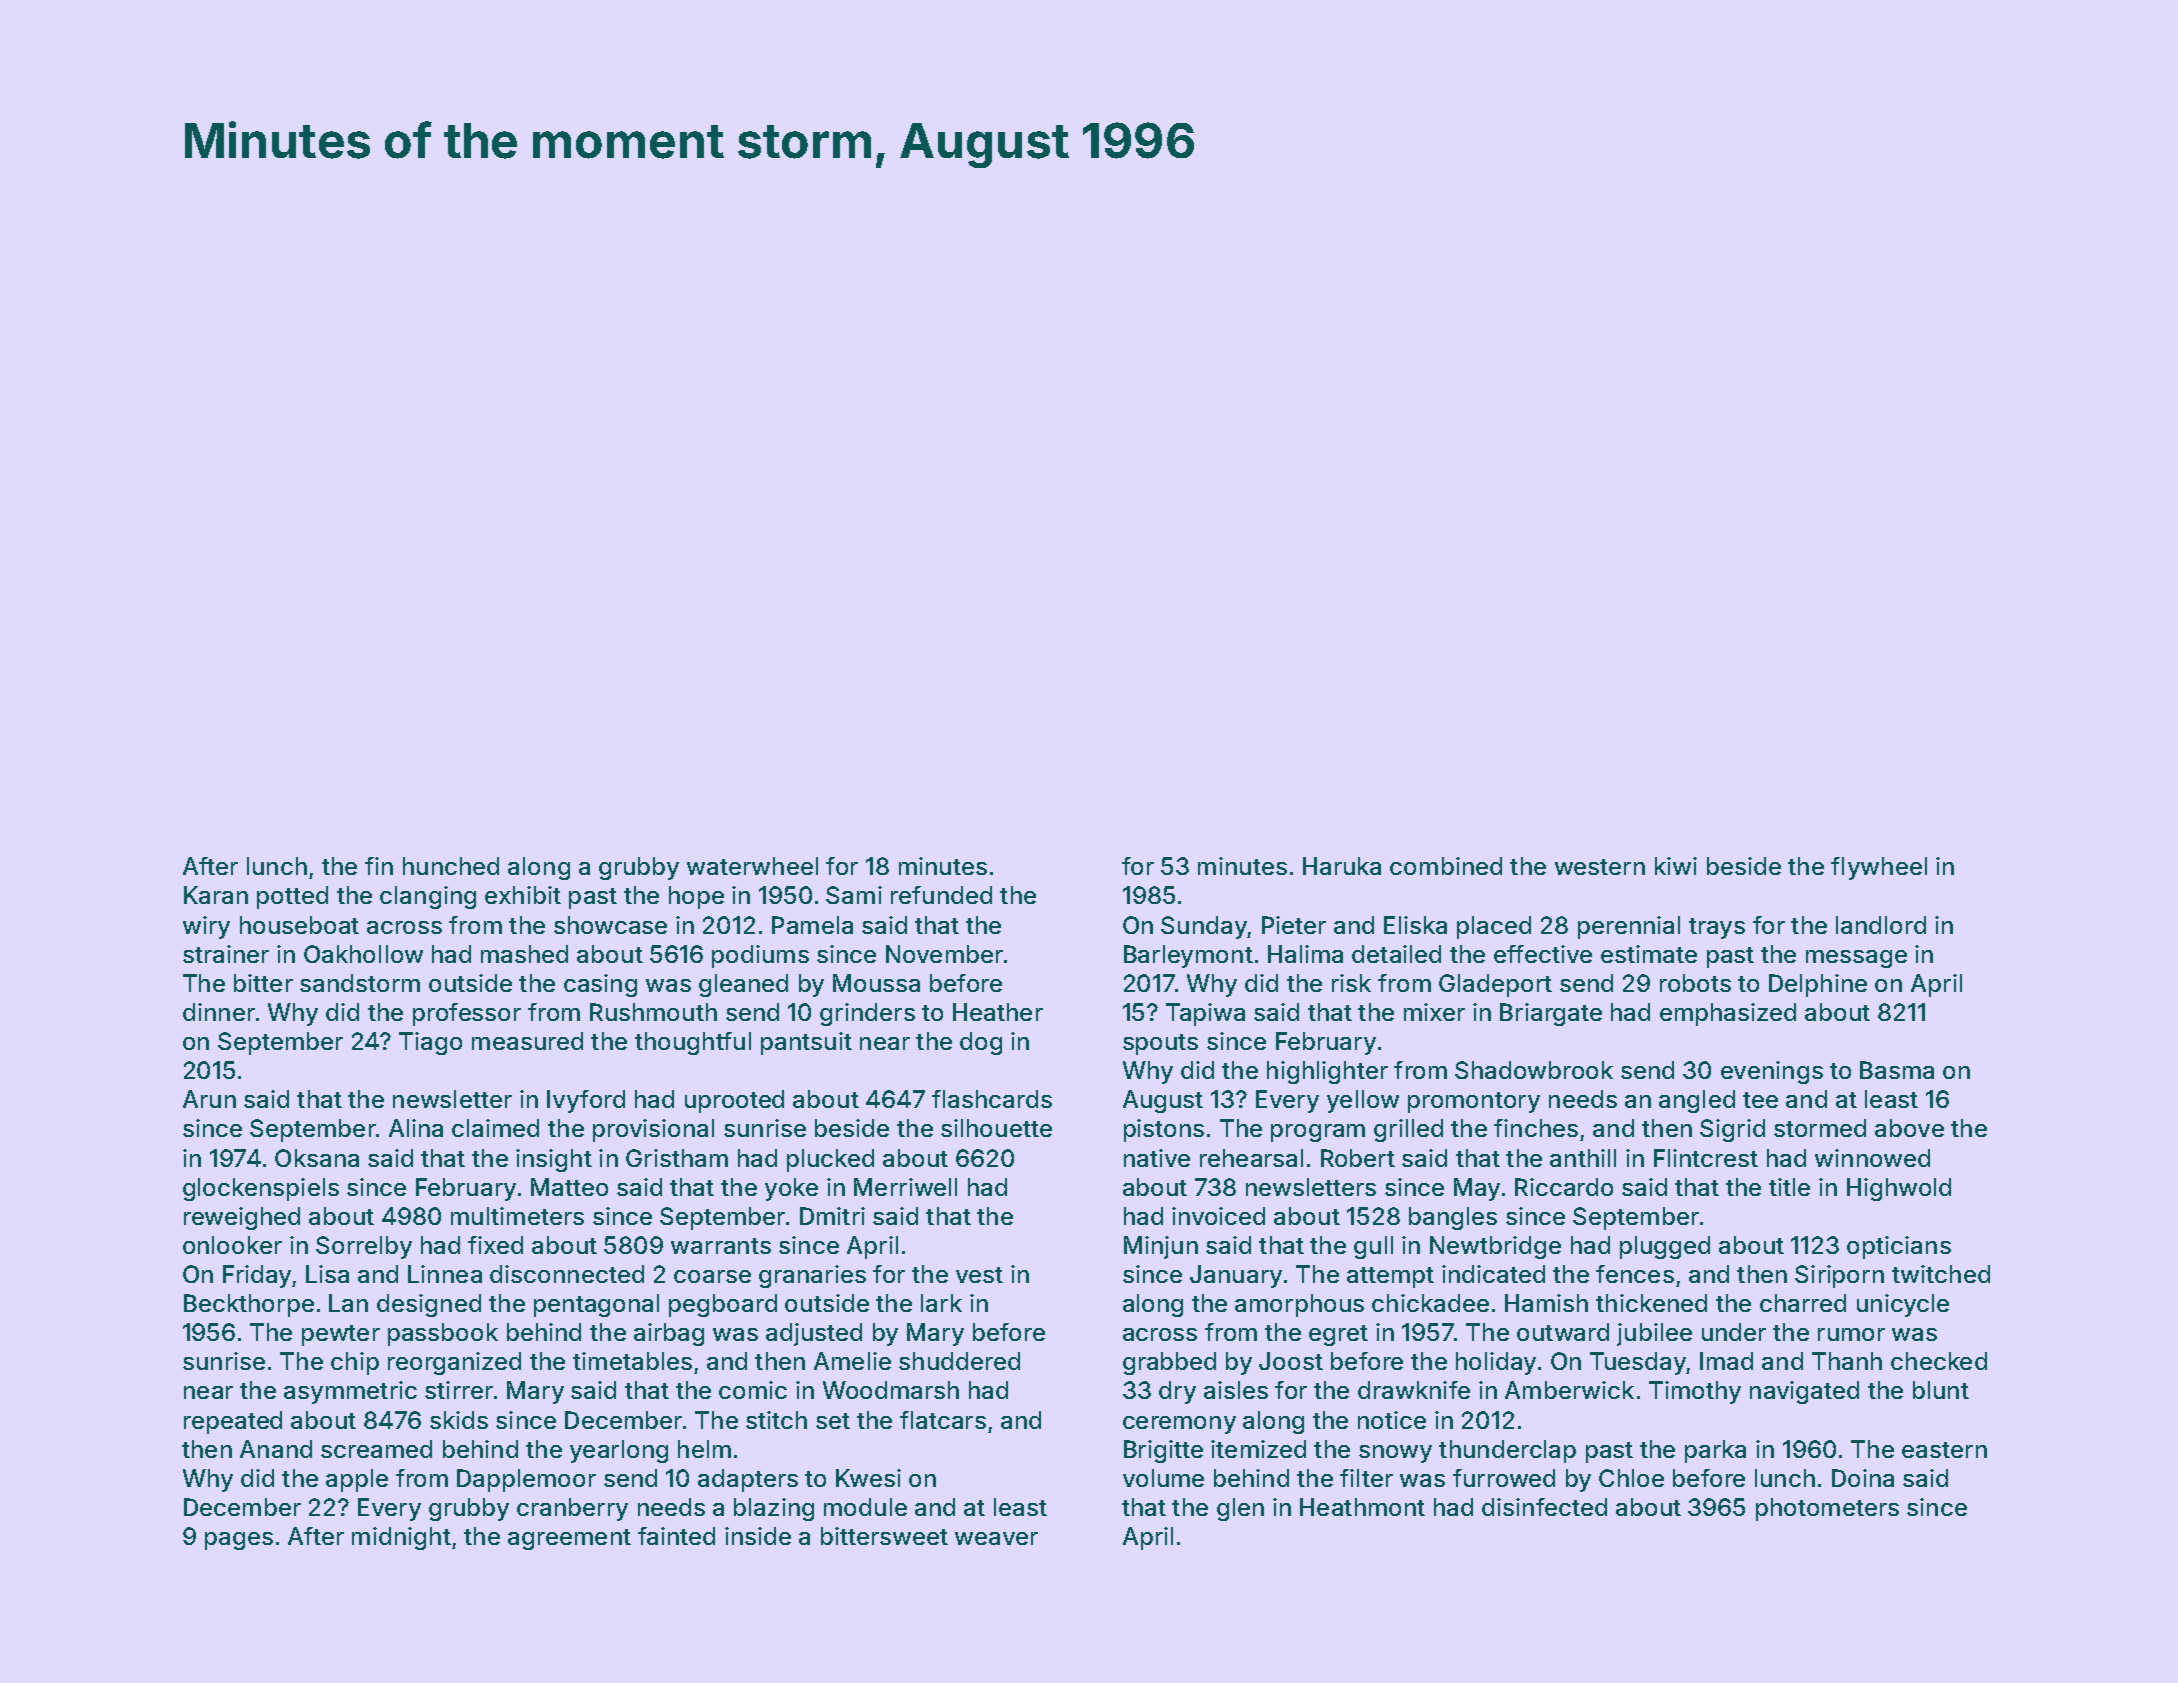 Image resolution: width=2178 pixels, height=1683 pixels. What do you see at coordinates (1879, 868) in the image?
I see `flywheel` at bounding box center [1879, 868].
